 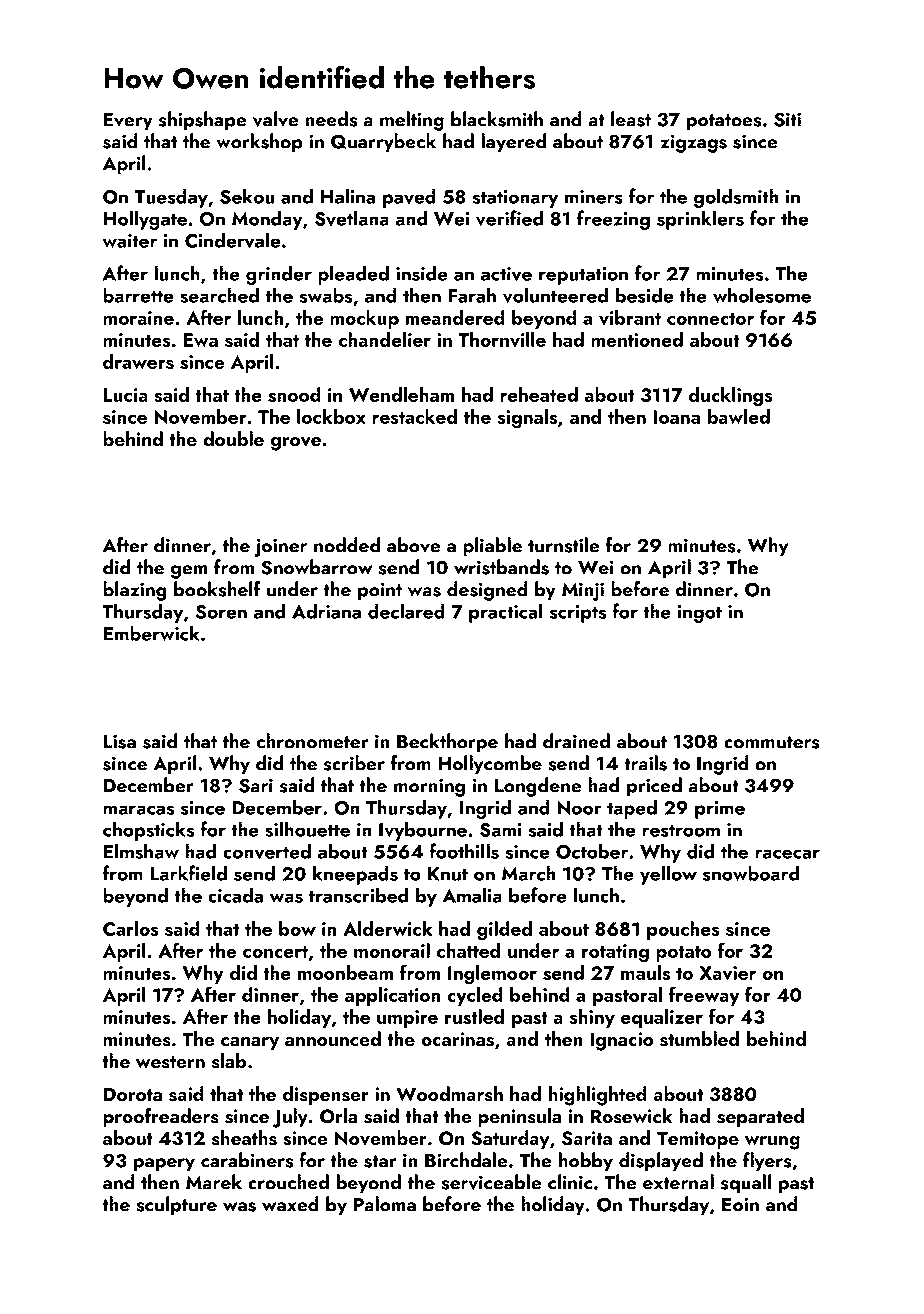 What do you see at coordinates (152, 633) in the image?
I see `Emberwick` at bounding box center [152, 633].
